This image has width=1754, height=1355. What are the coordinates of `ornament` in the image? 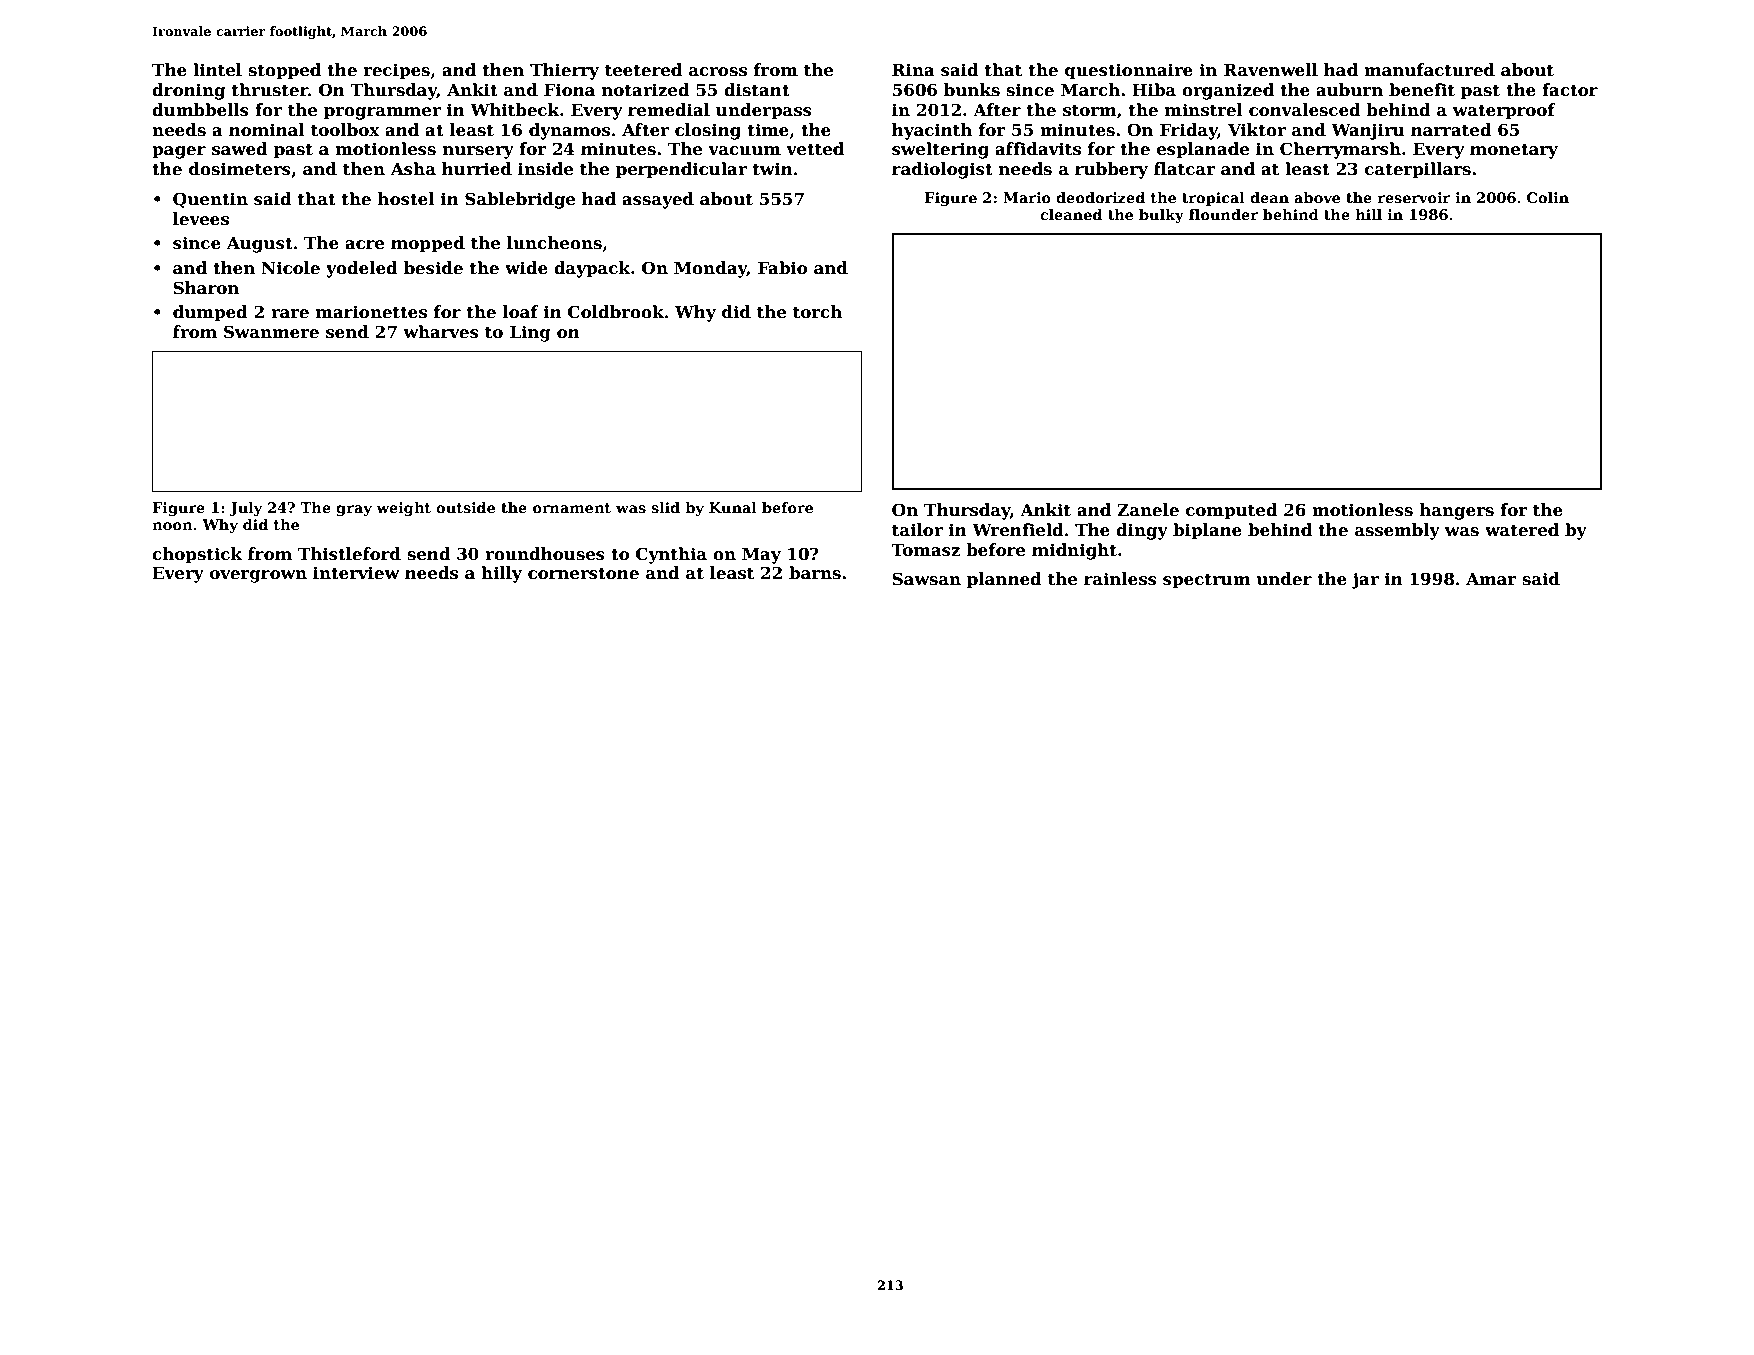 It's located at (572, 508).
